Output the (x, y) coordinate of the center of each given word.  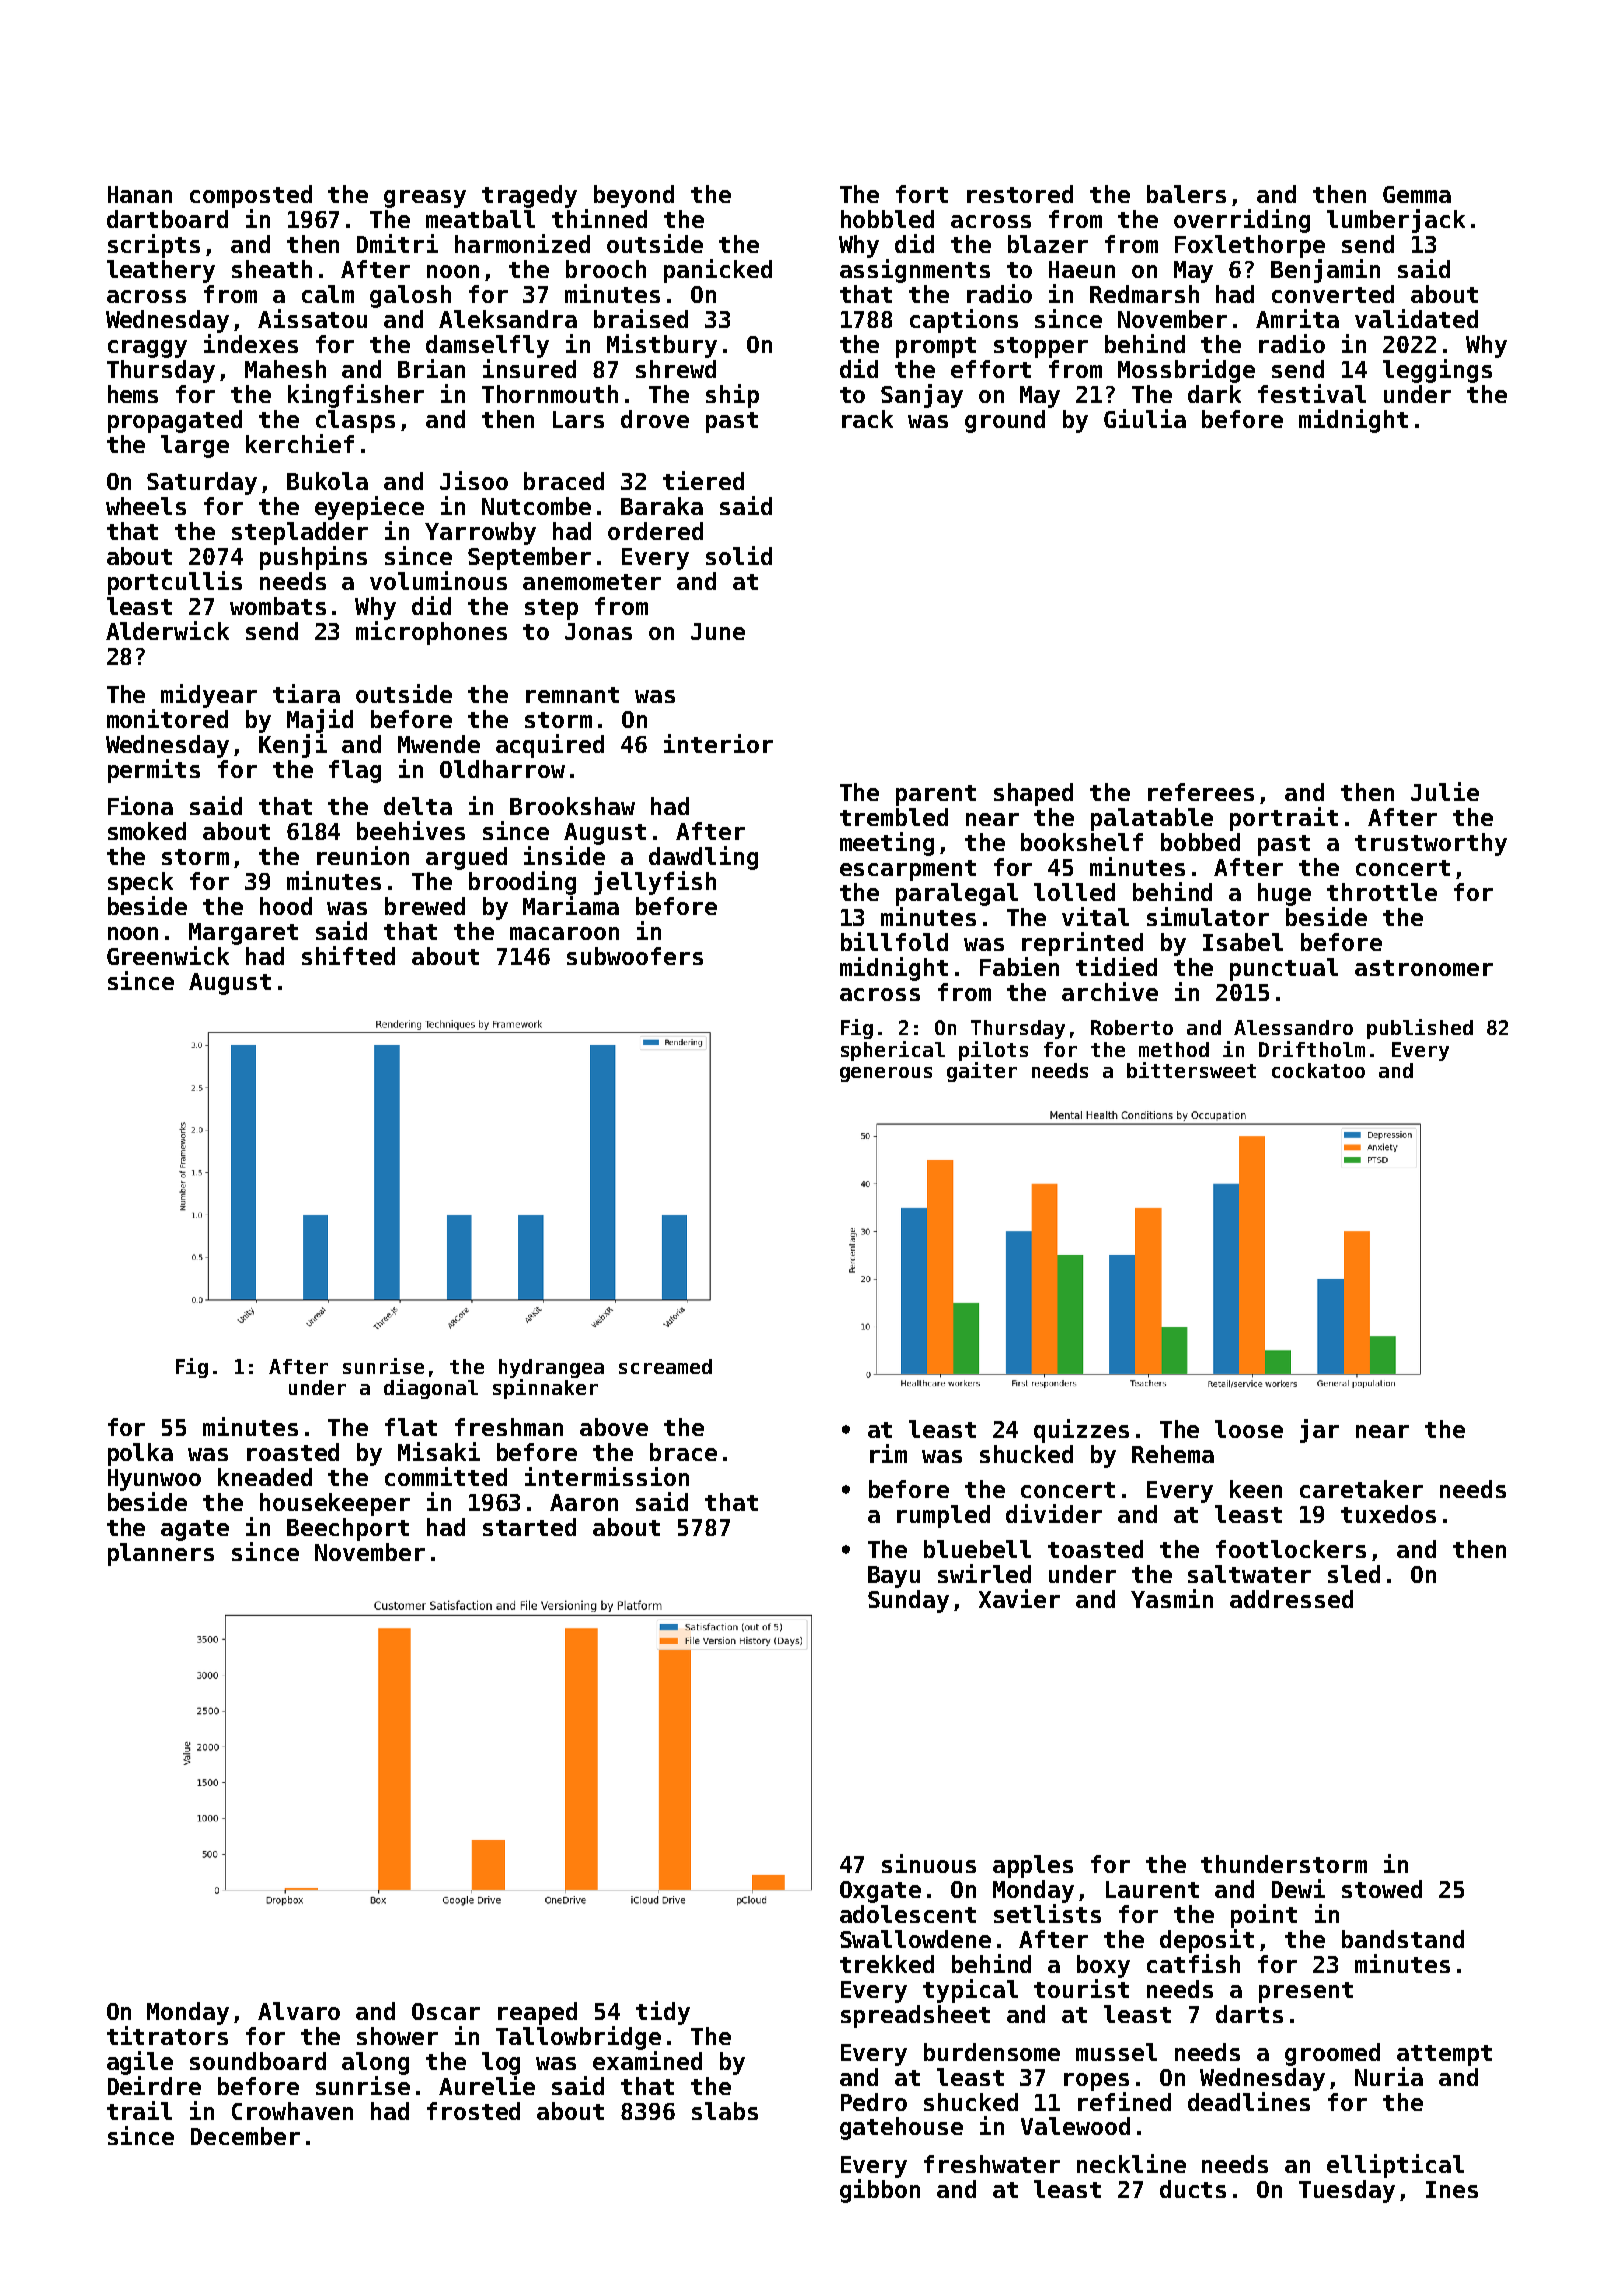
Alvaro (299, 2011)
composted (251, 196)
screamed (665, 1366)
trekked (887, 1964)
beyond (634, 196)
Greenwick (168, 955)
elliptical (1395, 2166)
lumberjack (1396, 221)
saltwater (1249, 1574)
